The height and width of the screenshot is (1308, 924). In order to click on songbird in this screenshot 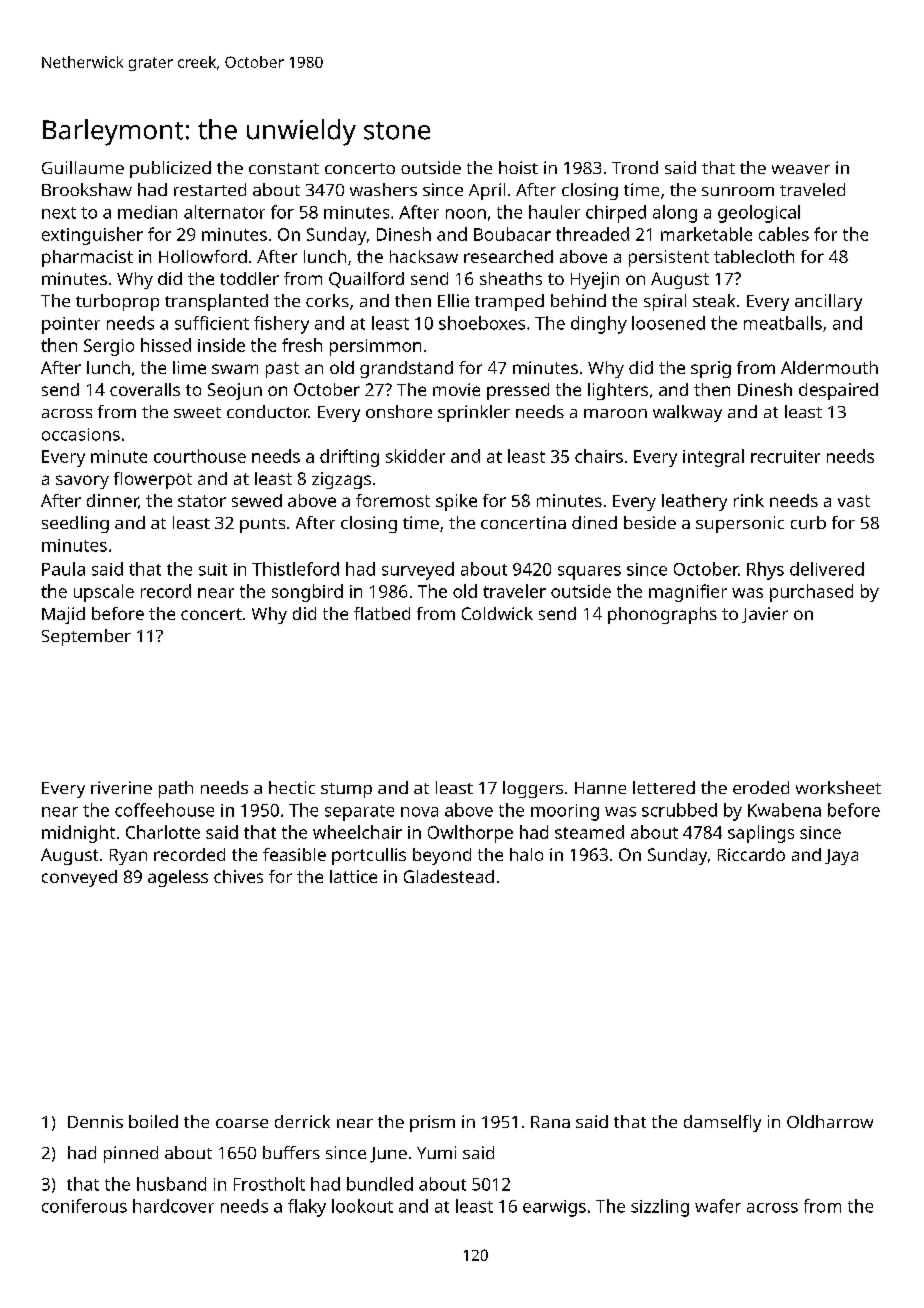, I will do `click(307, 593)`.
